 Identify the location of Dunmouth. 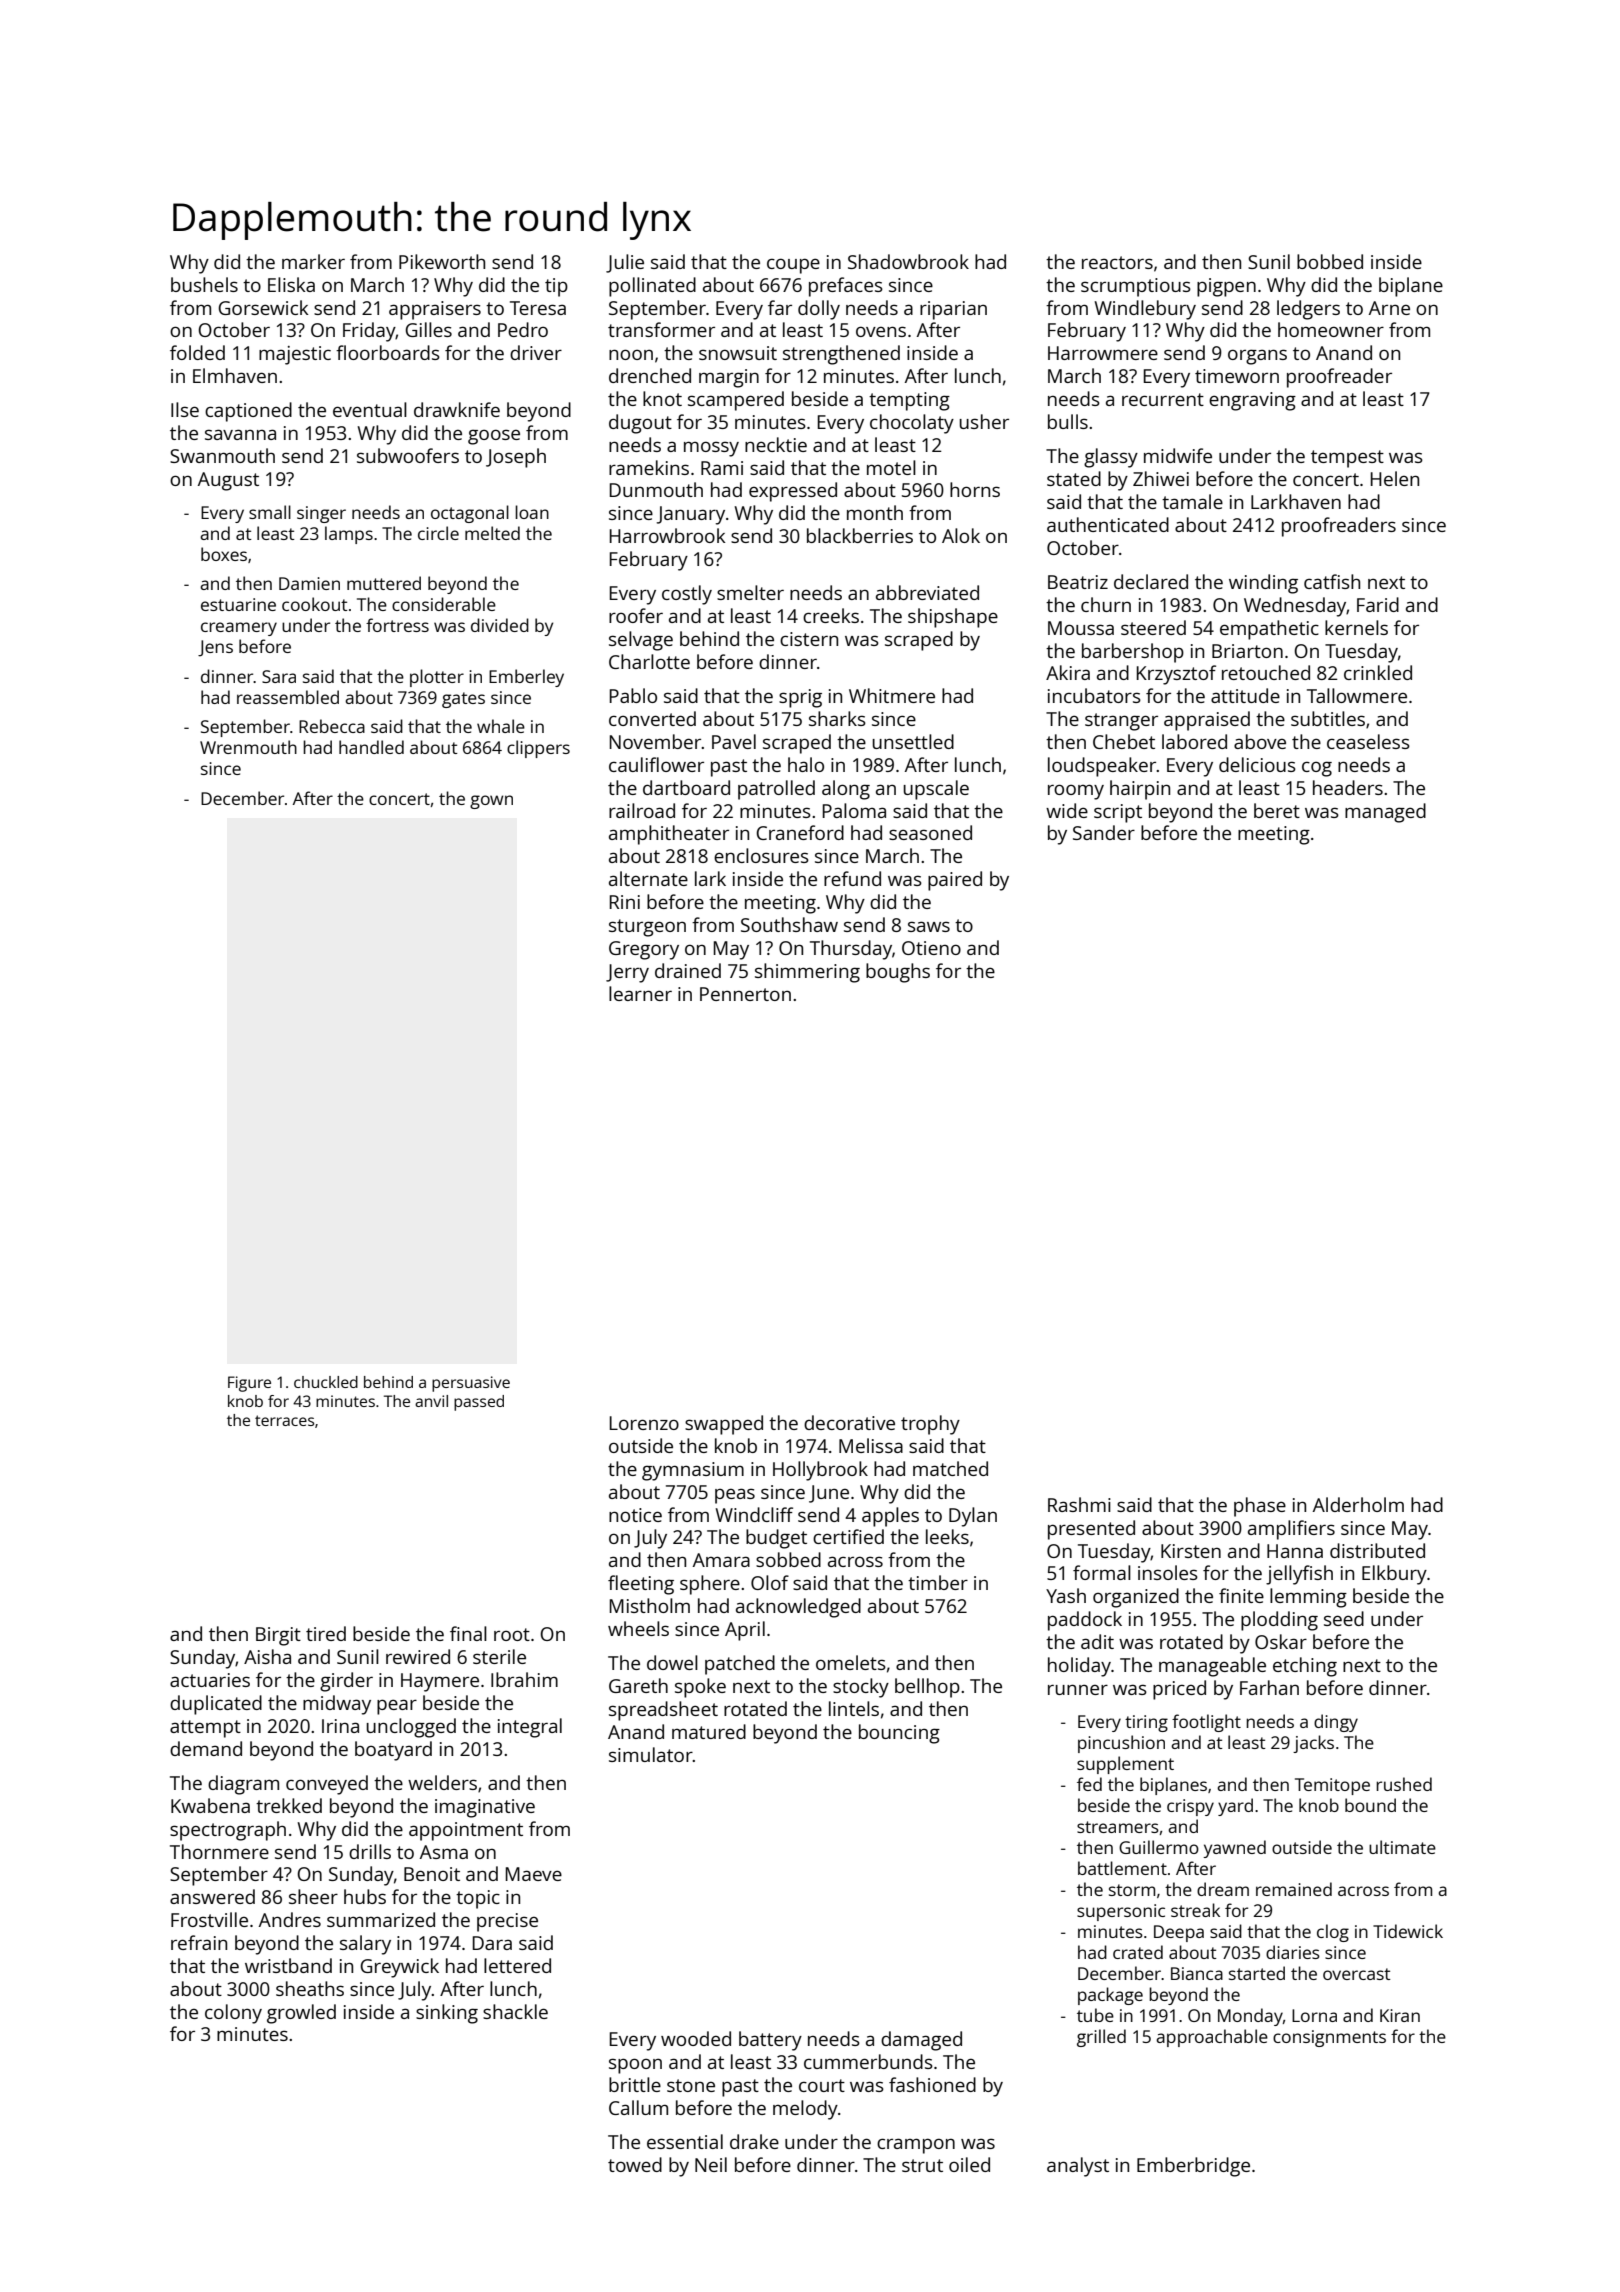
(656, 489).
